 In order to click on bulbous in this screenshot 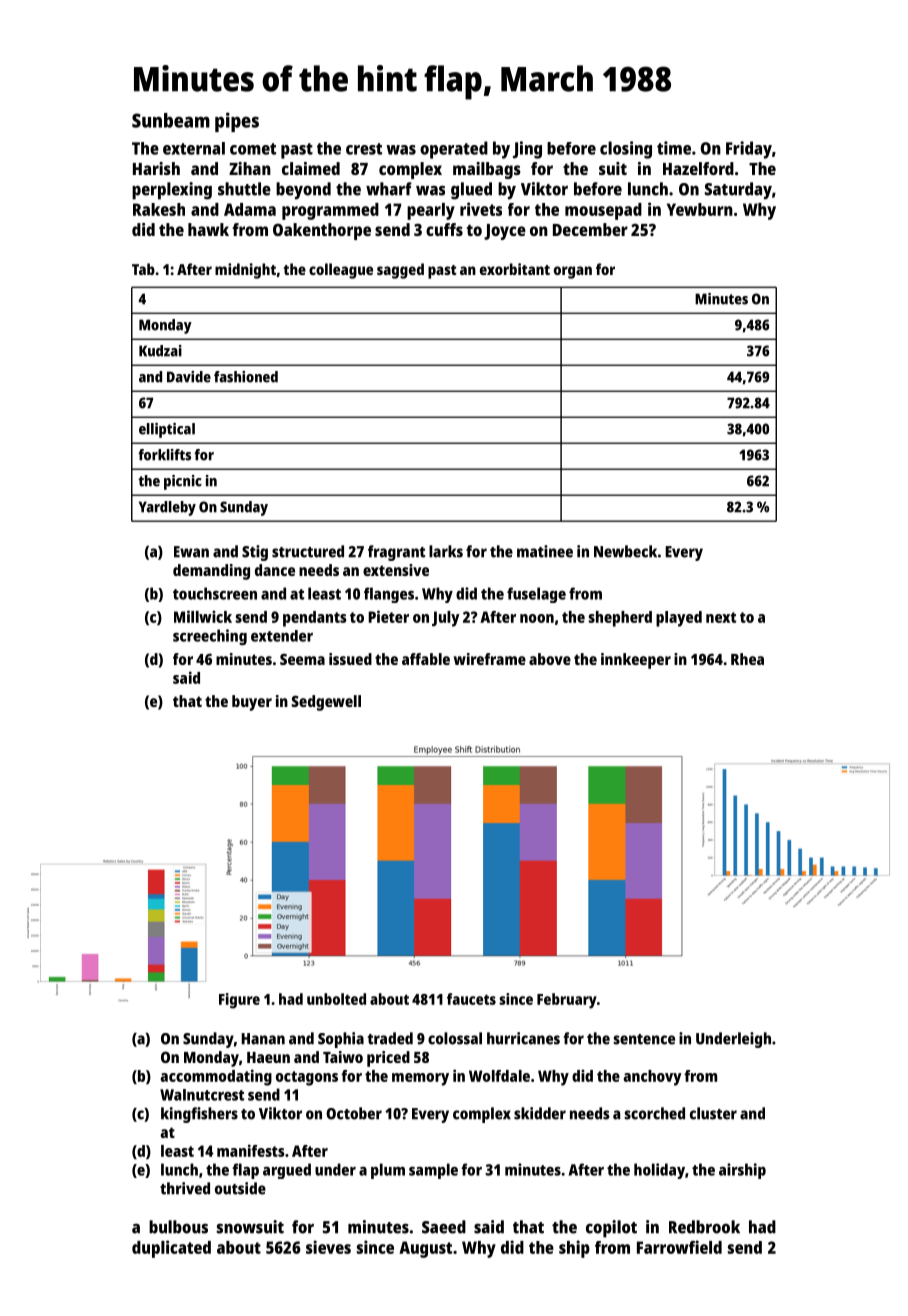, I will do `click(178, 1227)`.
